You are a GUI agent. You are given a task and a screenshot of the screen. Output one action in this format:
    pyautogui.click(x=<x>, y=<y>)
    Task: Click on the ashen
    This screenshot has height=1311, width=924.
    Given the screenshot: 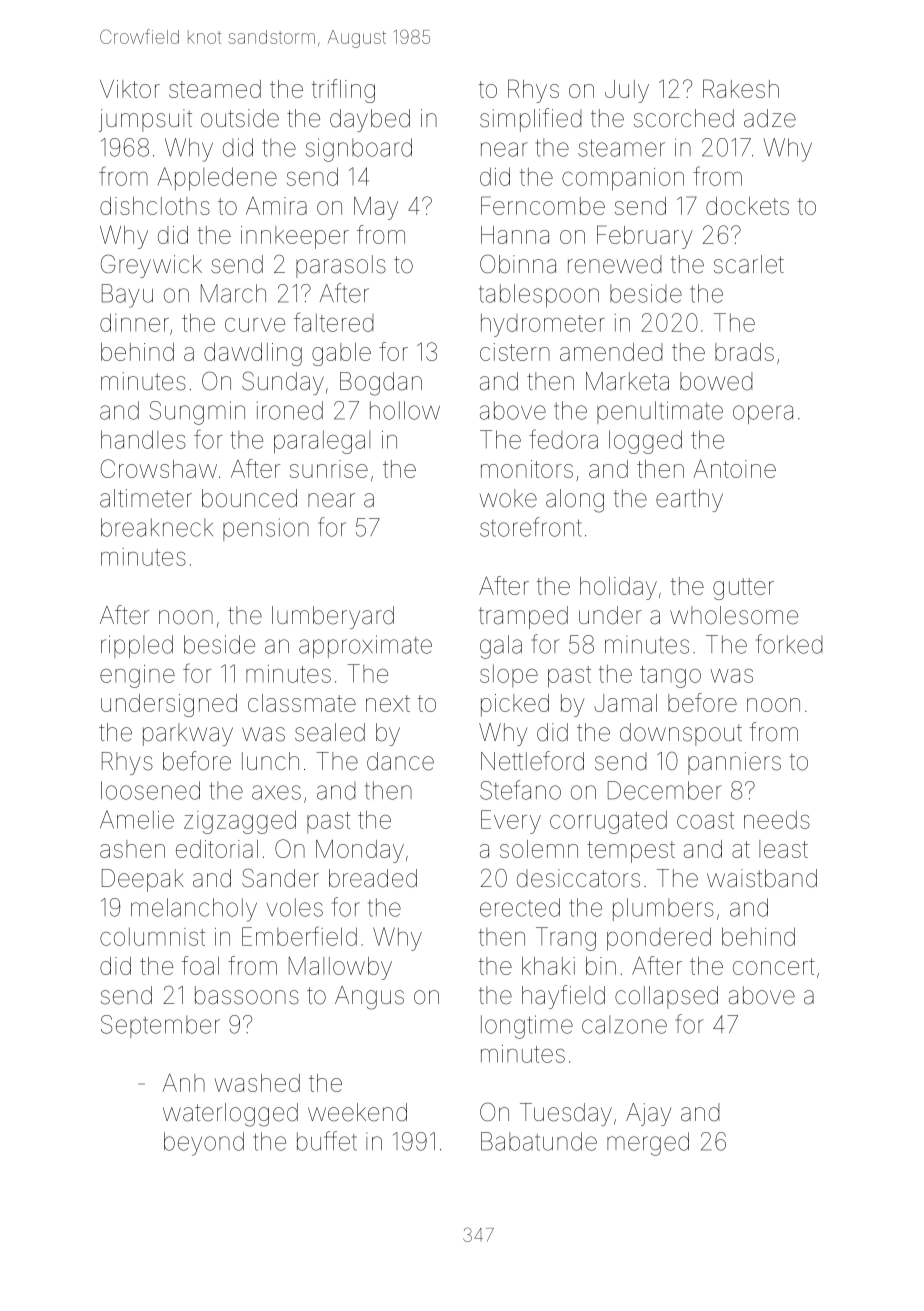 What is the action you would take?
    pyautogui.click(x=132, y=849)
